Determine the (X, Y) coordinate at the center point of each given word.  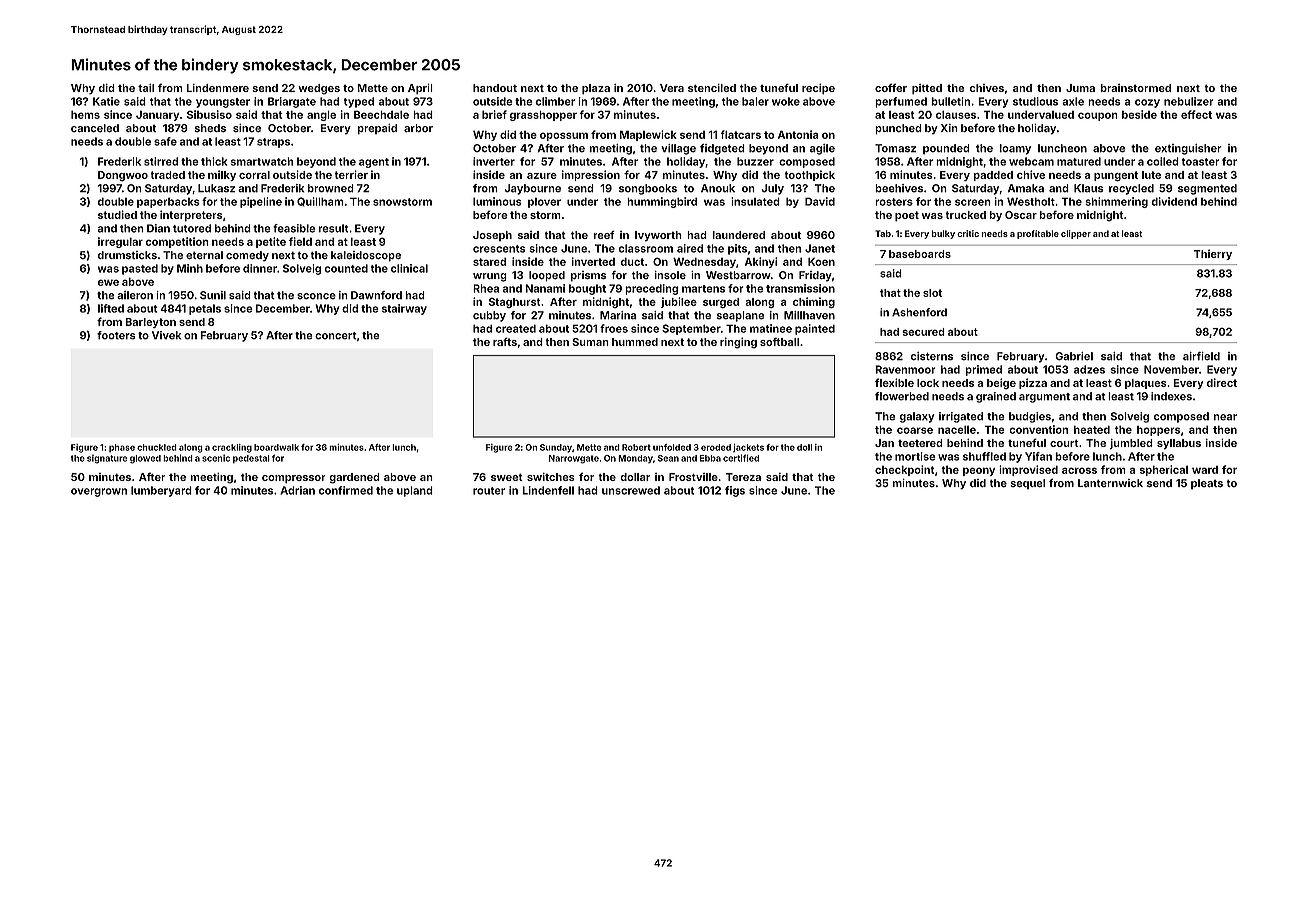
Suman (591, 342)
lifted (111, 308)
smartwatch (262, 161)
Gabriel (1074, 356)
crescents (499, 249)
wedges (319, 89)
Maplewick (648, 135)
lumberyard (161, 491)
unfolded (672, 447)
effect (1196, 114)
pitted (927, 89)
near (1225, 417)
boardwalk (276, 447)
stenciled (712, 88)
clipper (1076, 234)
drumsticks (127, 255)
